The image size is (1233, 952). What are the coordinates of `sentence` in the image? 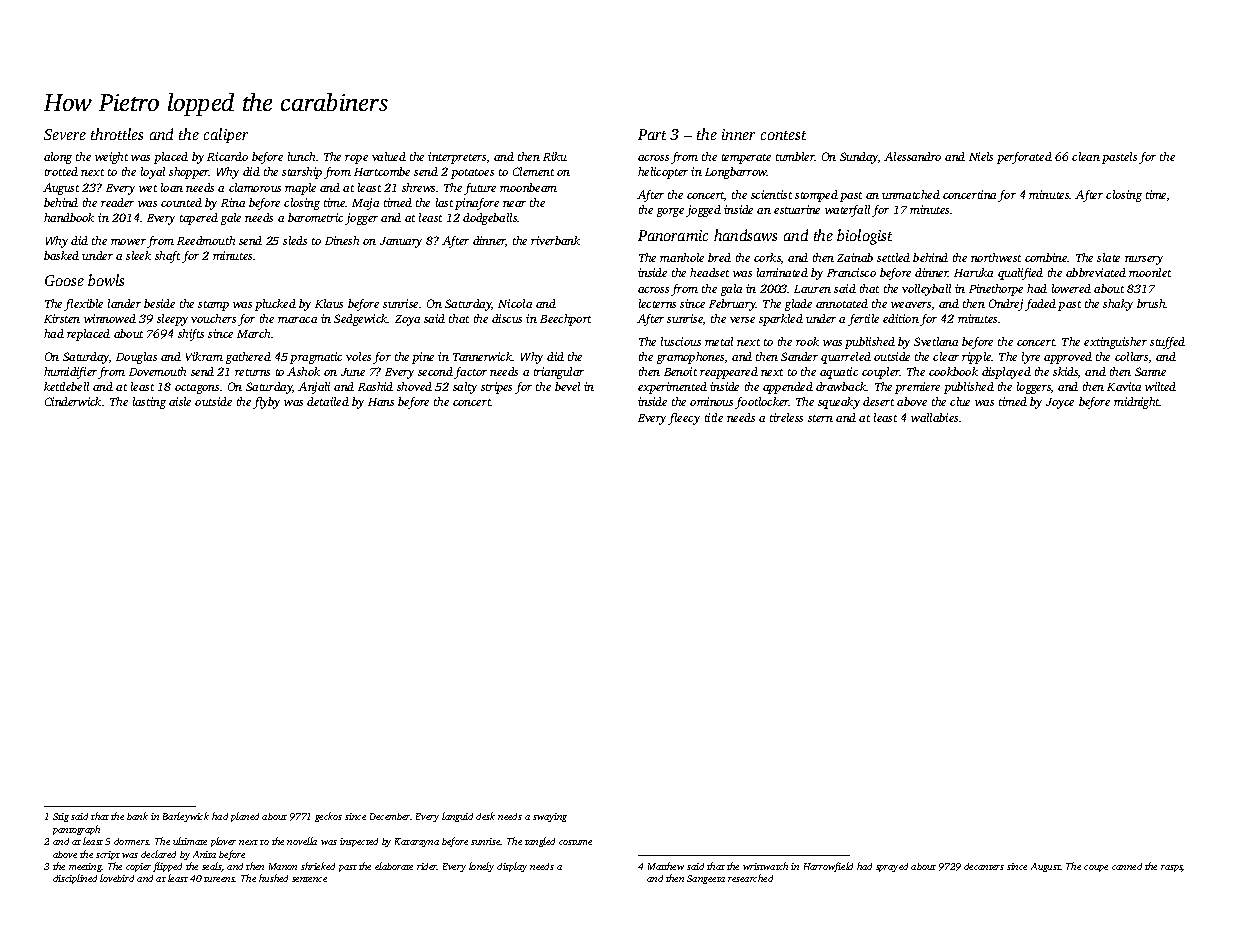 It's located at (309, 879).
